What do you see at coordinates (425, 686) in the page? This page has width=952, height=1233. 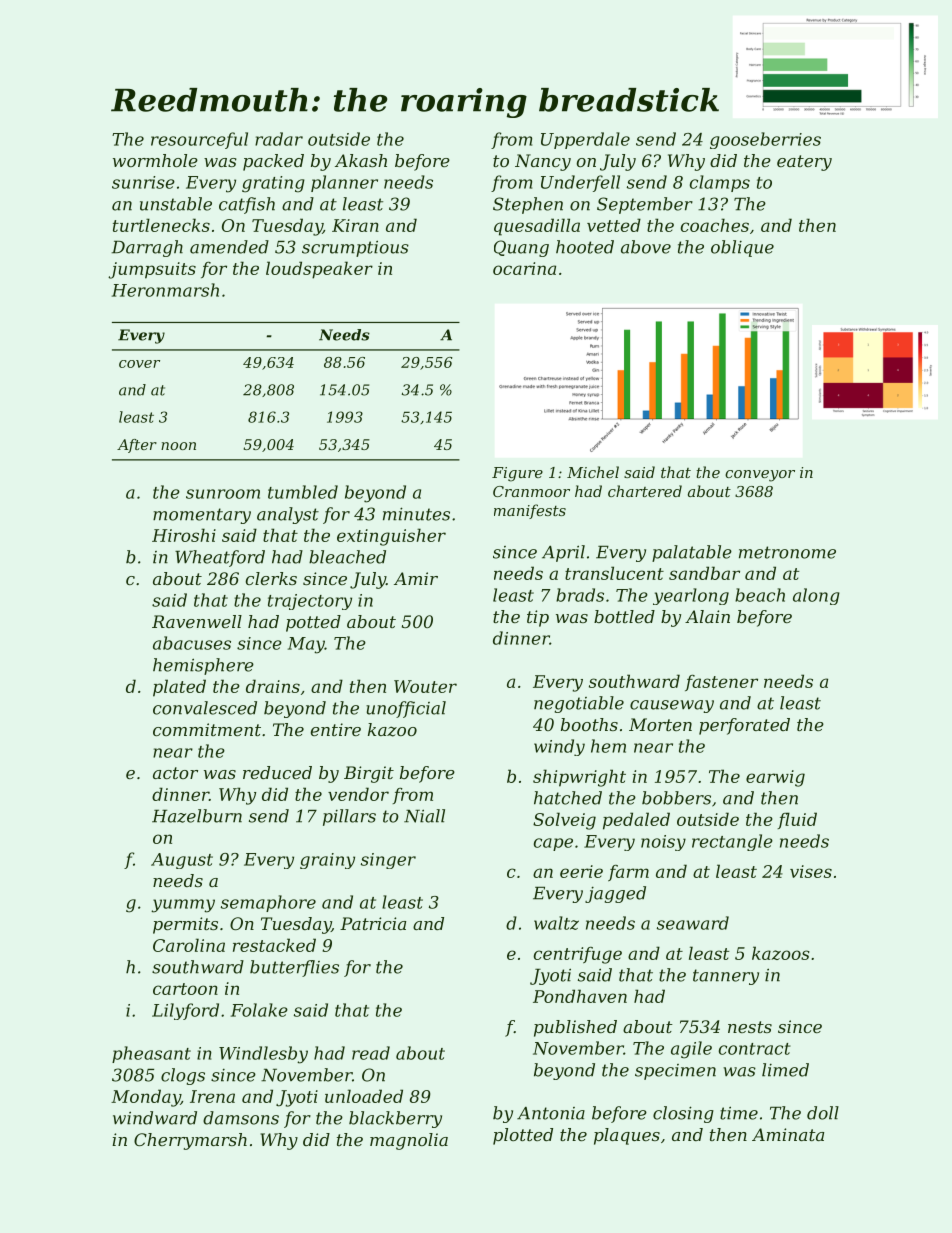 I see `Wouter` at bounding box center [425, 686].
